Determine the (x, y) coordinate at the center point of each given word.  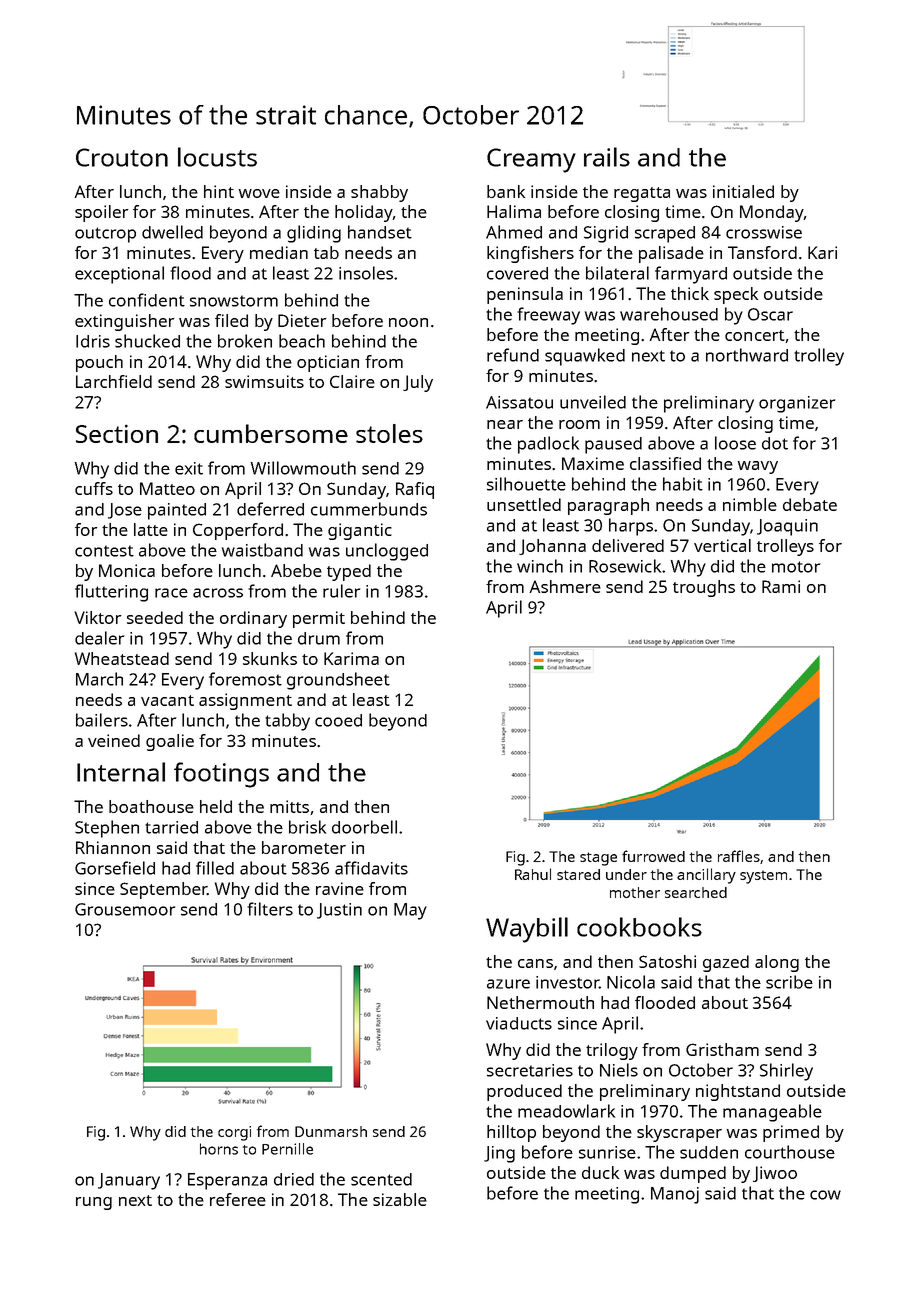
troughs (704, 588)
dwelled (172, 232)
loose (735, 443)
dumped (693, 1174)
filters (270, 909)
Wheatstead (122, 658)
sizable (400, 1199)
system (763, 877)
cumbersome (271, 433)
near (505, 424)
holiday (364, 213)
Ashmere (565, 586)
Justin (339, 911)
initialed (743, 191)
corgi (234, 1133)
